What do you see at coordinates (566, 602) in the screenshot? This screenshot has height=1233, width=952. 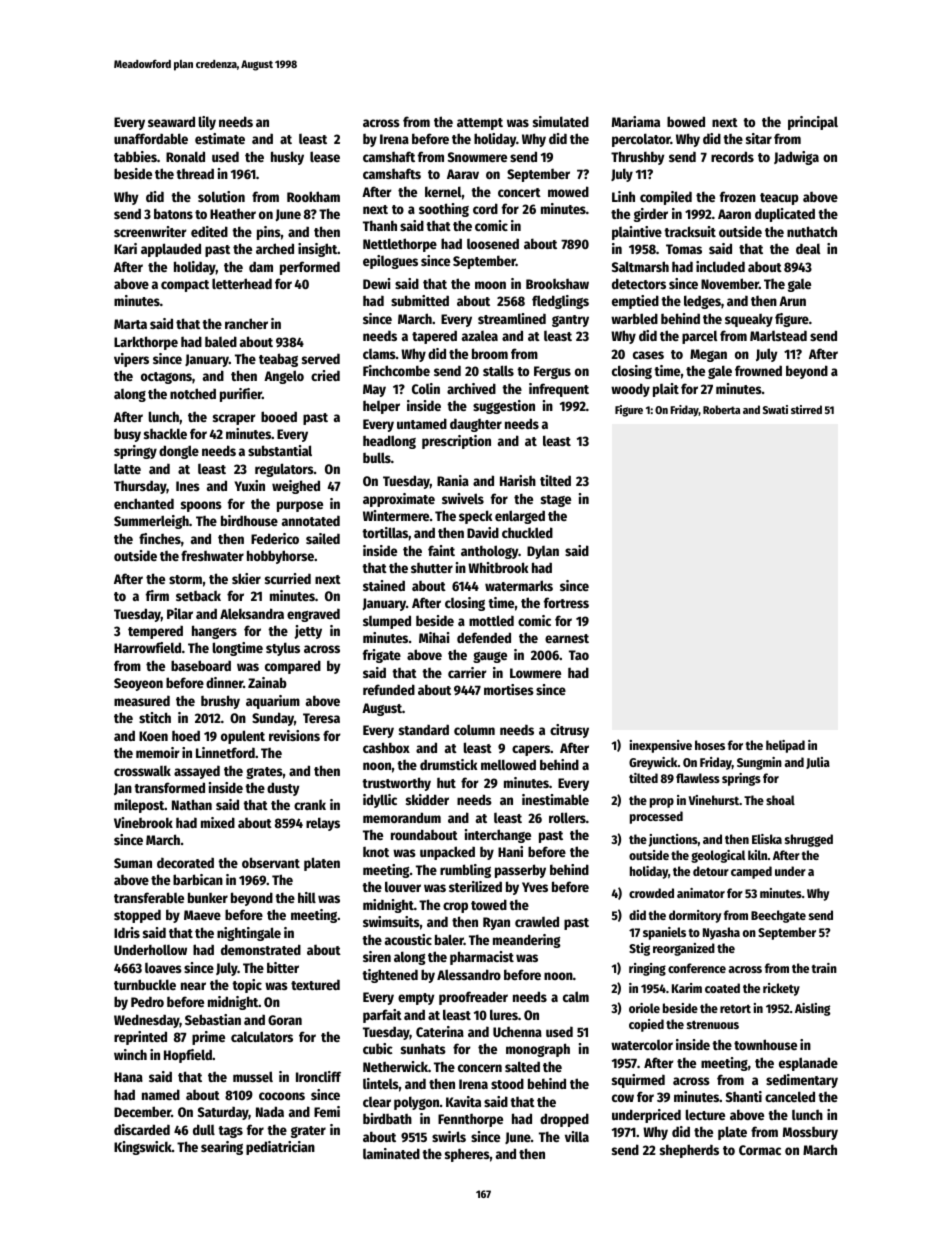 I see `fortress` at bounding box center [566, 602].
